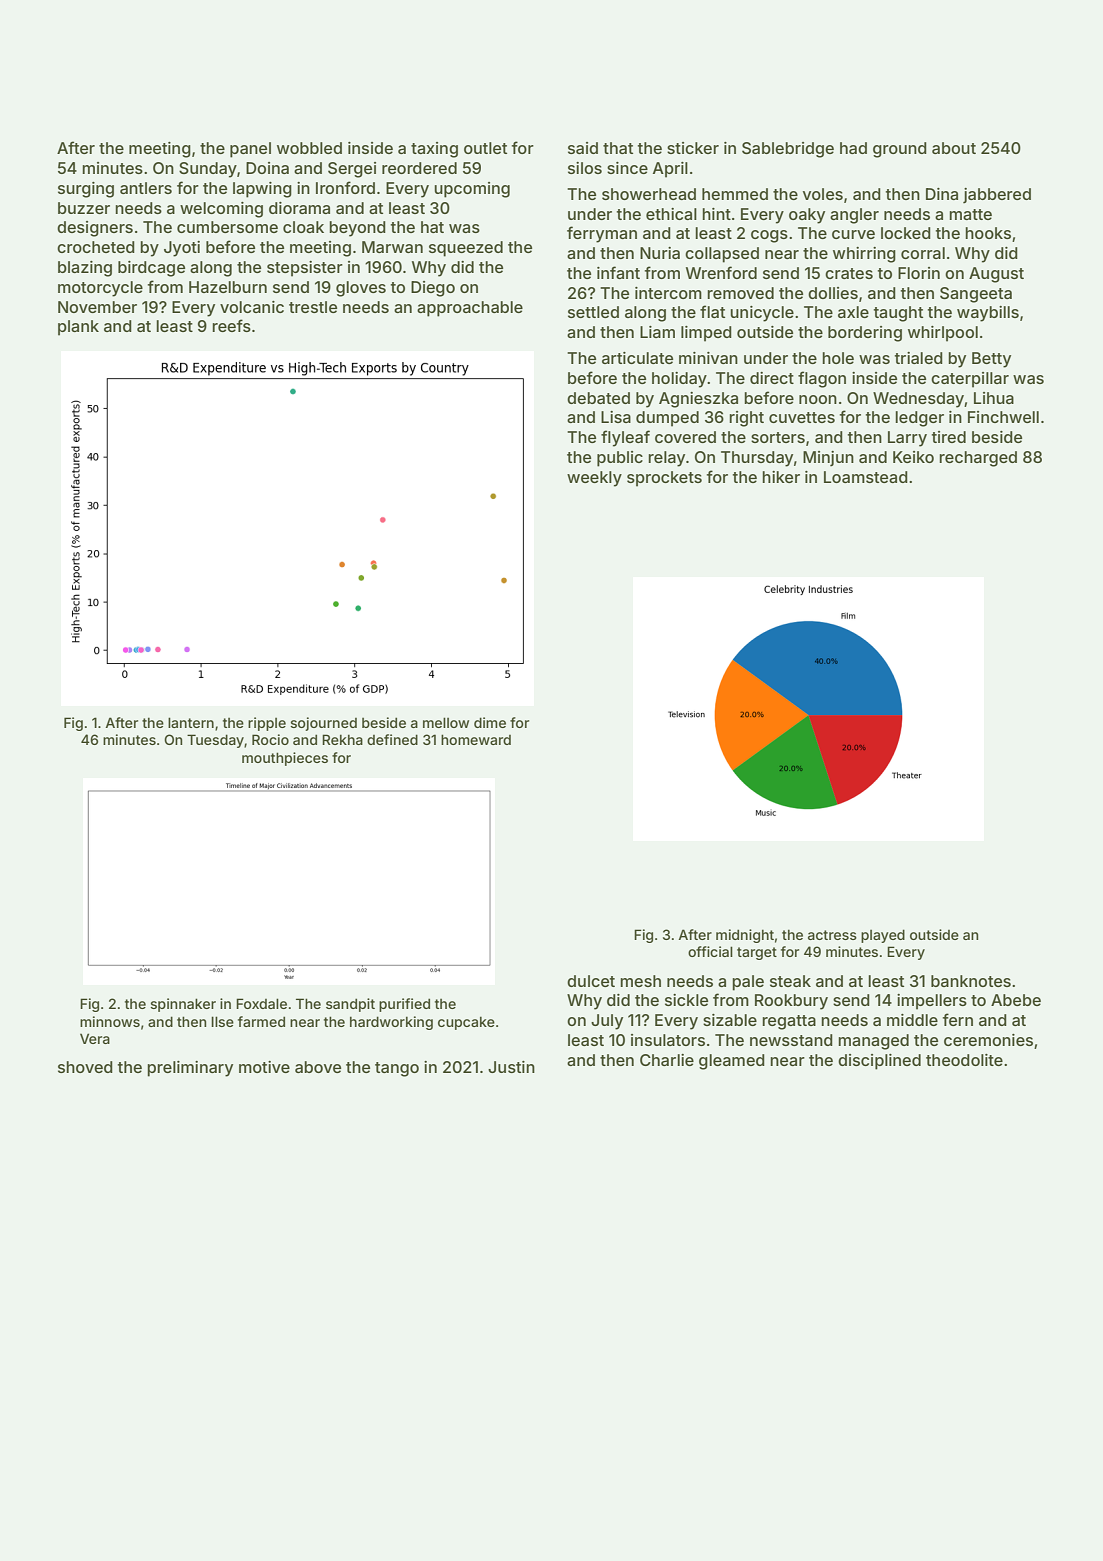 The height and width of the screenshot is (1561, 1103). What do you see at coordinates (190, 1069) in the screenshot?
I see `preliminary` at bounding box center [190, 1069].
